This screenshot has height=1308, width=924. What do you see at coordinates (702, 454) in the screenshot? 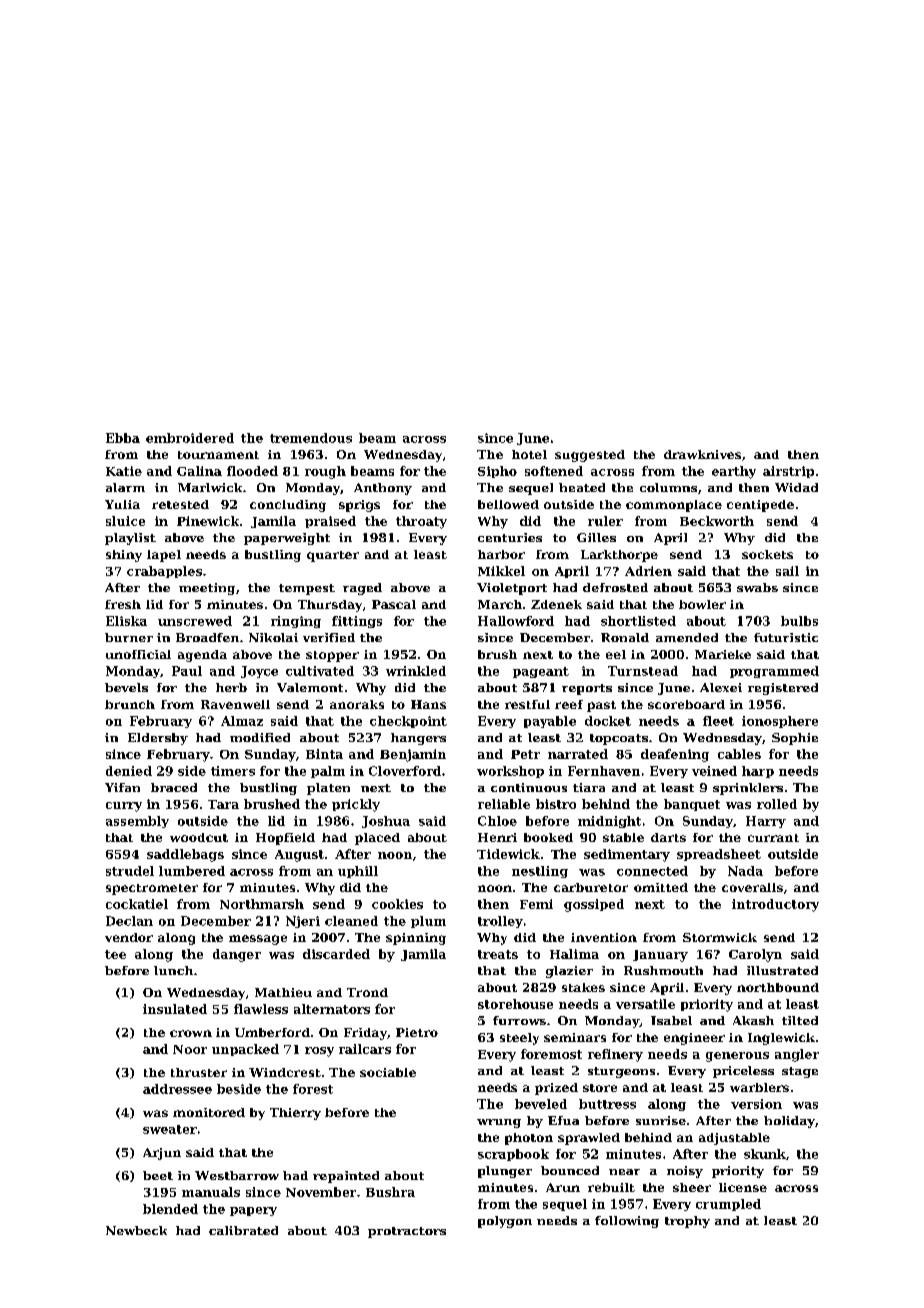
I see `drawknives` at bounding box center [702, 454].
